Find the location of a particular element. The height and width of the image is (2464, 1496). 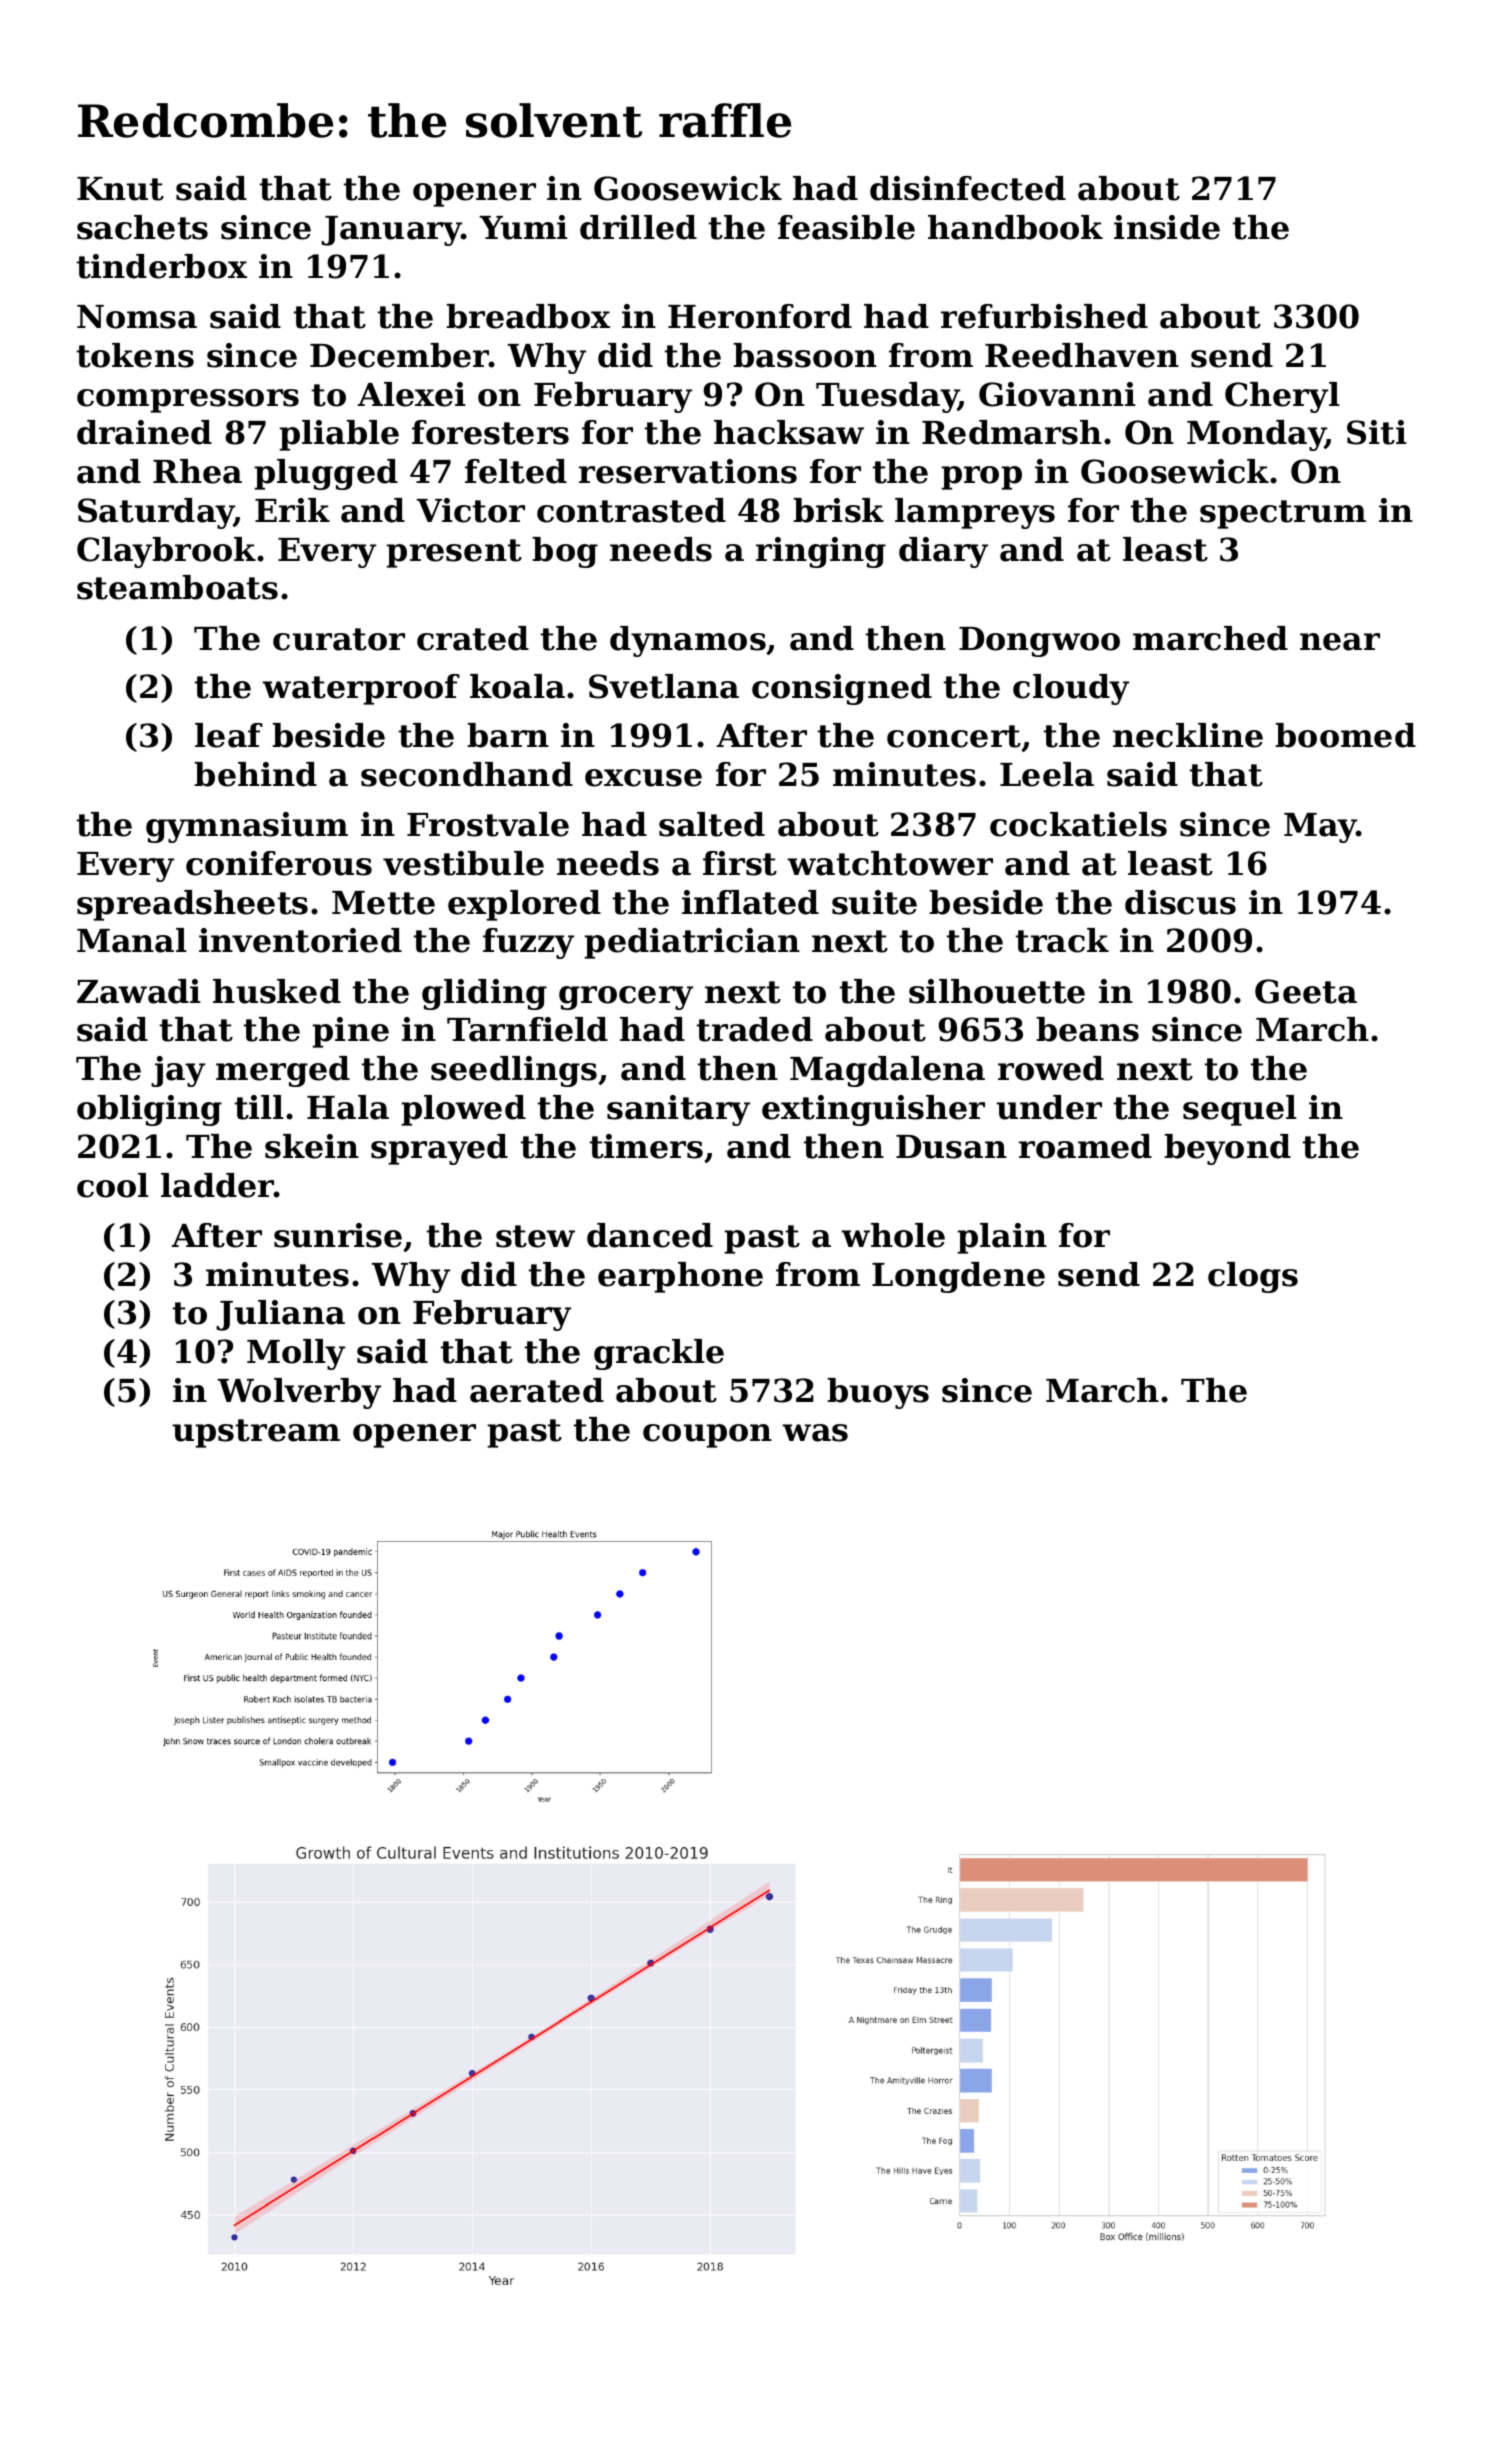

explored is located at coordinates (524, 905).
